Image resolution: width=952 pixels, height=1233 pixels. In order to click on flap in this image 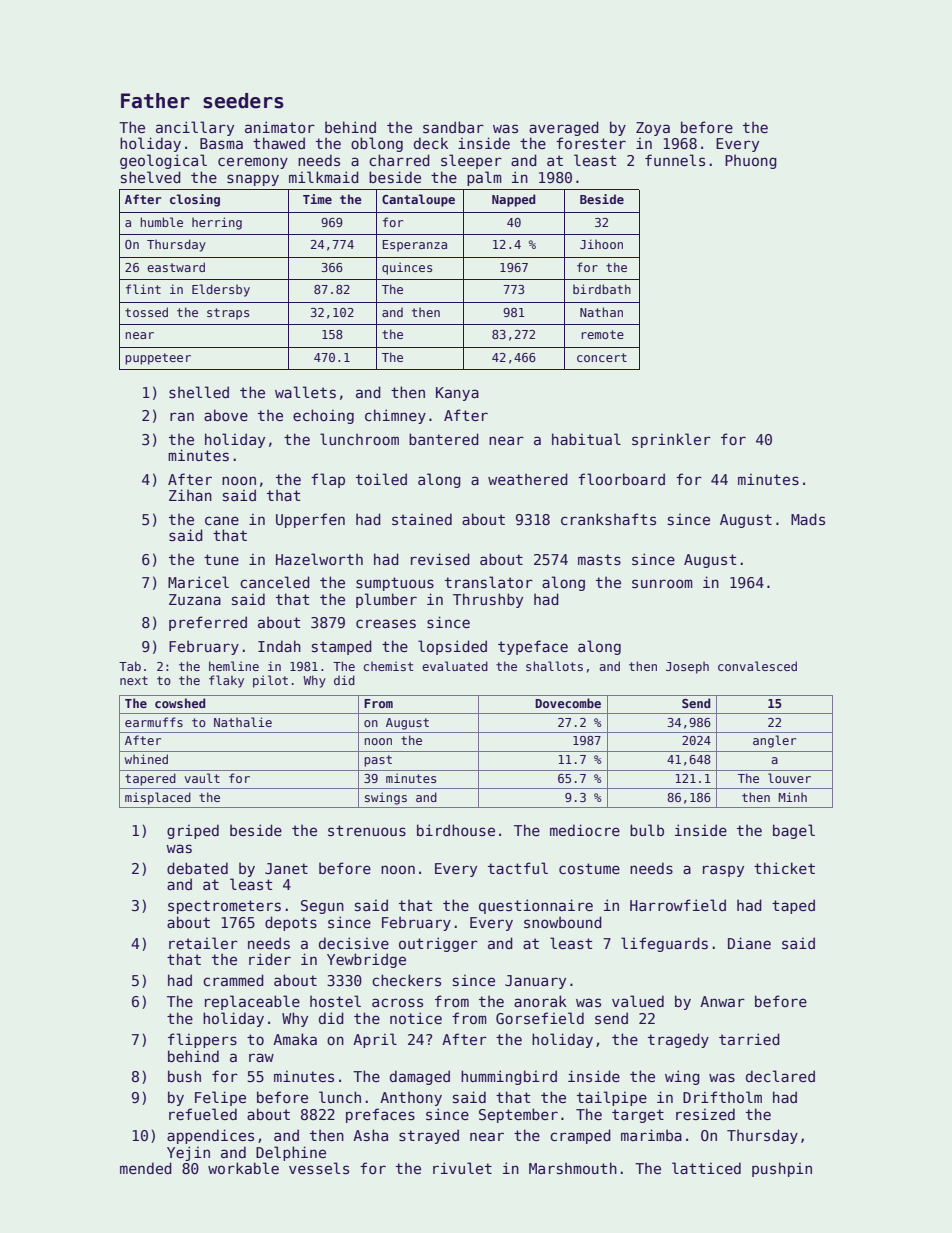, I will do `click(328, 480)`.
